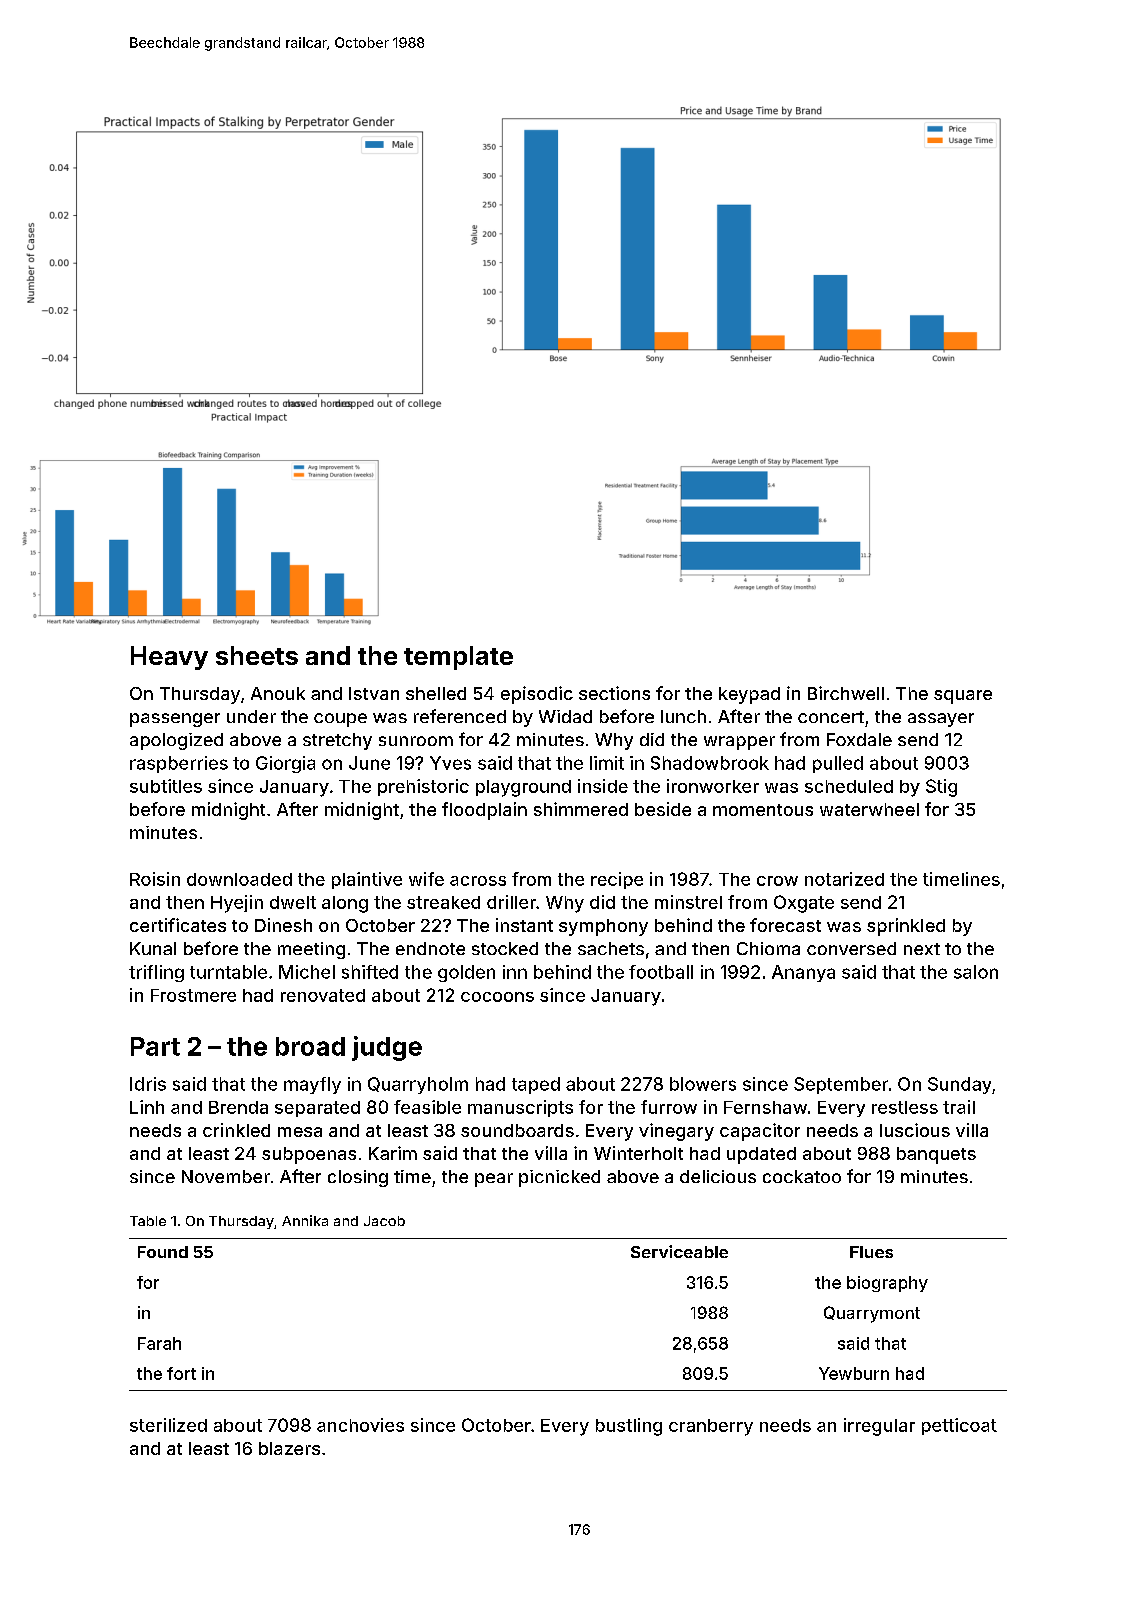  I want to click on Found, so click(163, 1252).
